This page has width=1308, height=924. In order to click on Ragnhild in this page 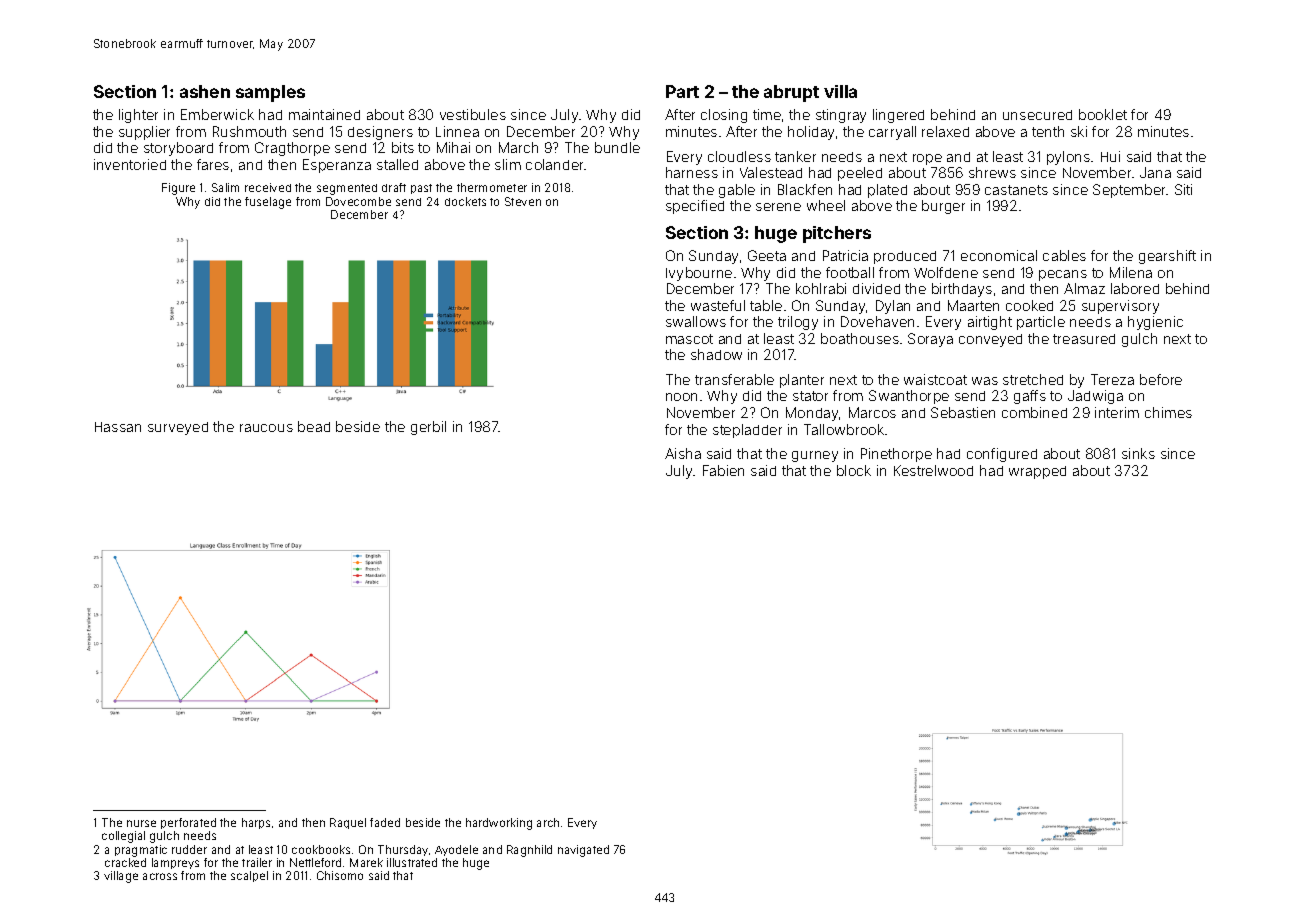, I will do `click(529, 851)`.
